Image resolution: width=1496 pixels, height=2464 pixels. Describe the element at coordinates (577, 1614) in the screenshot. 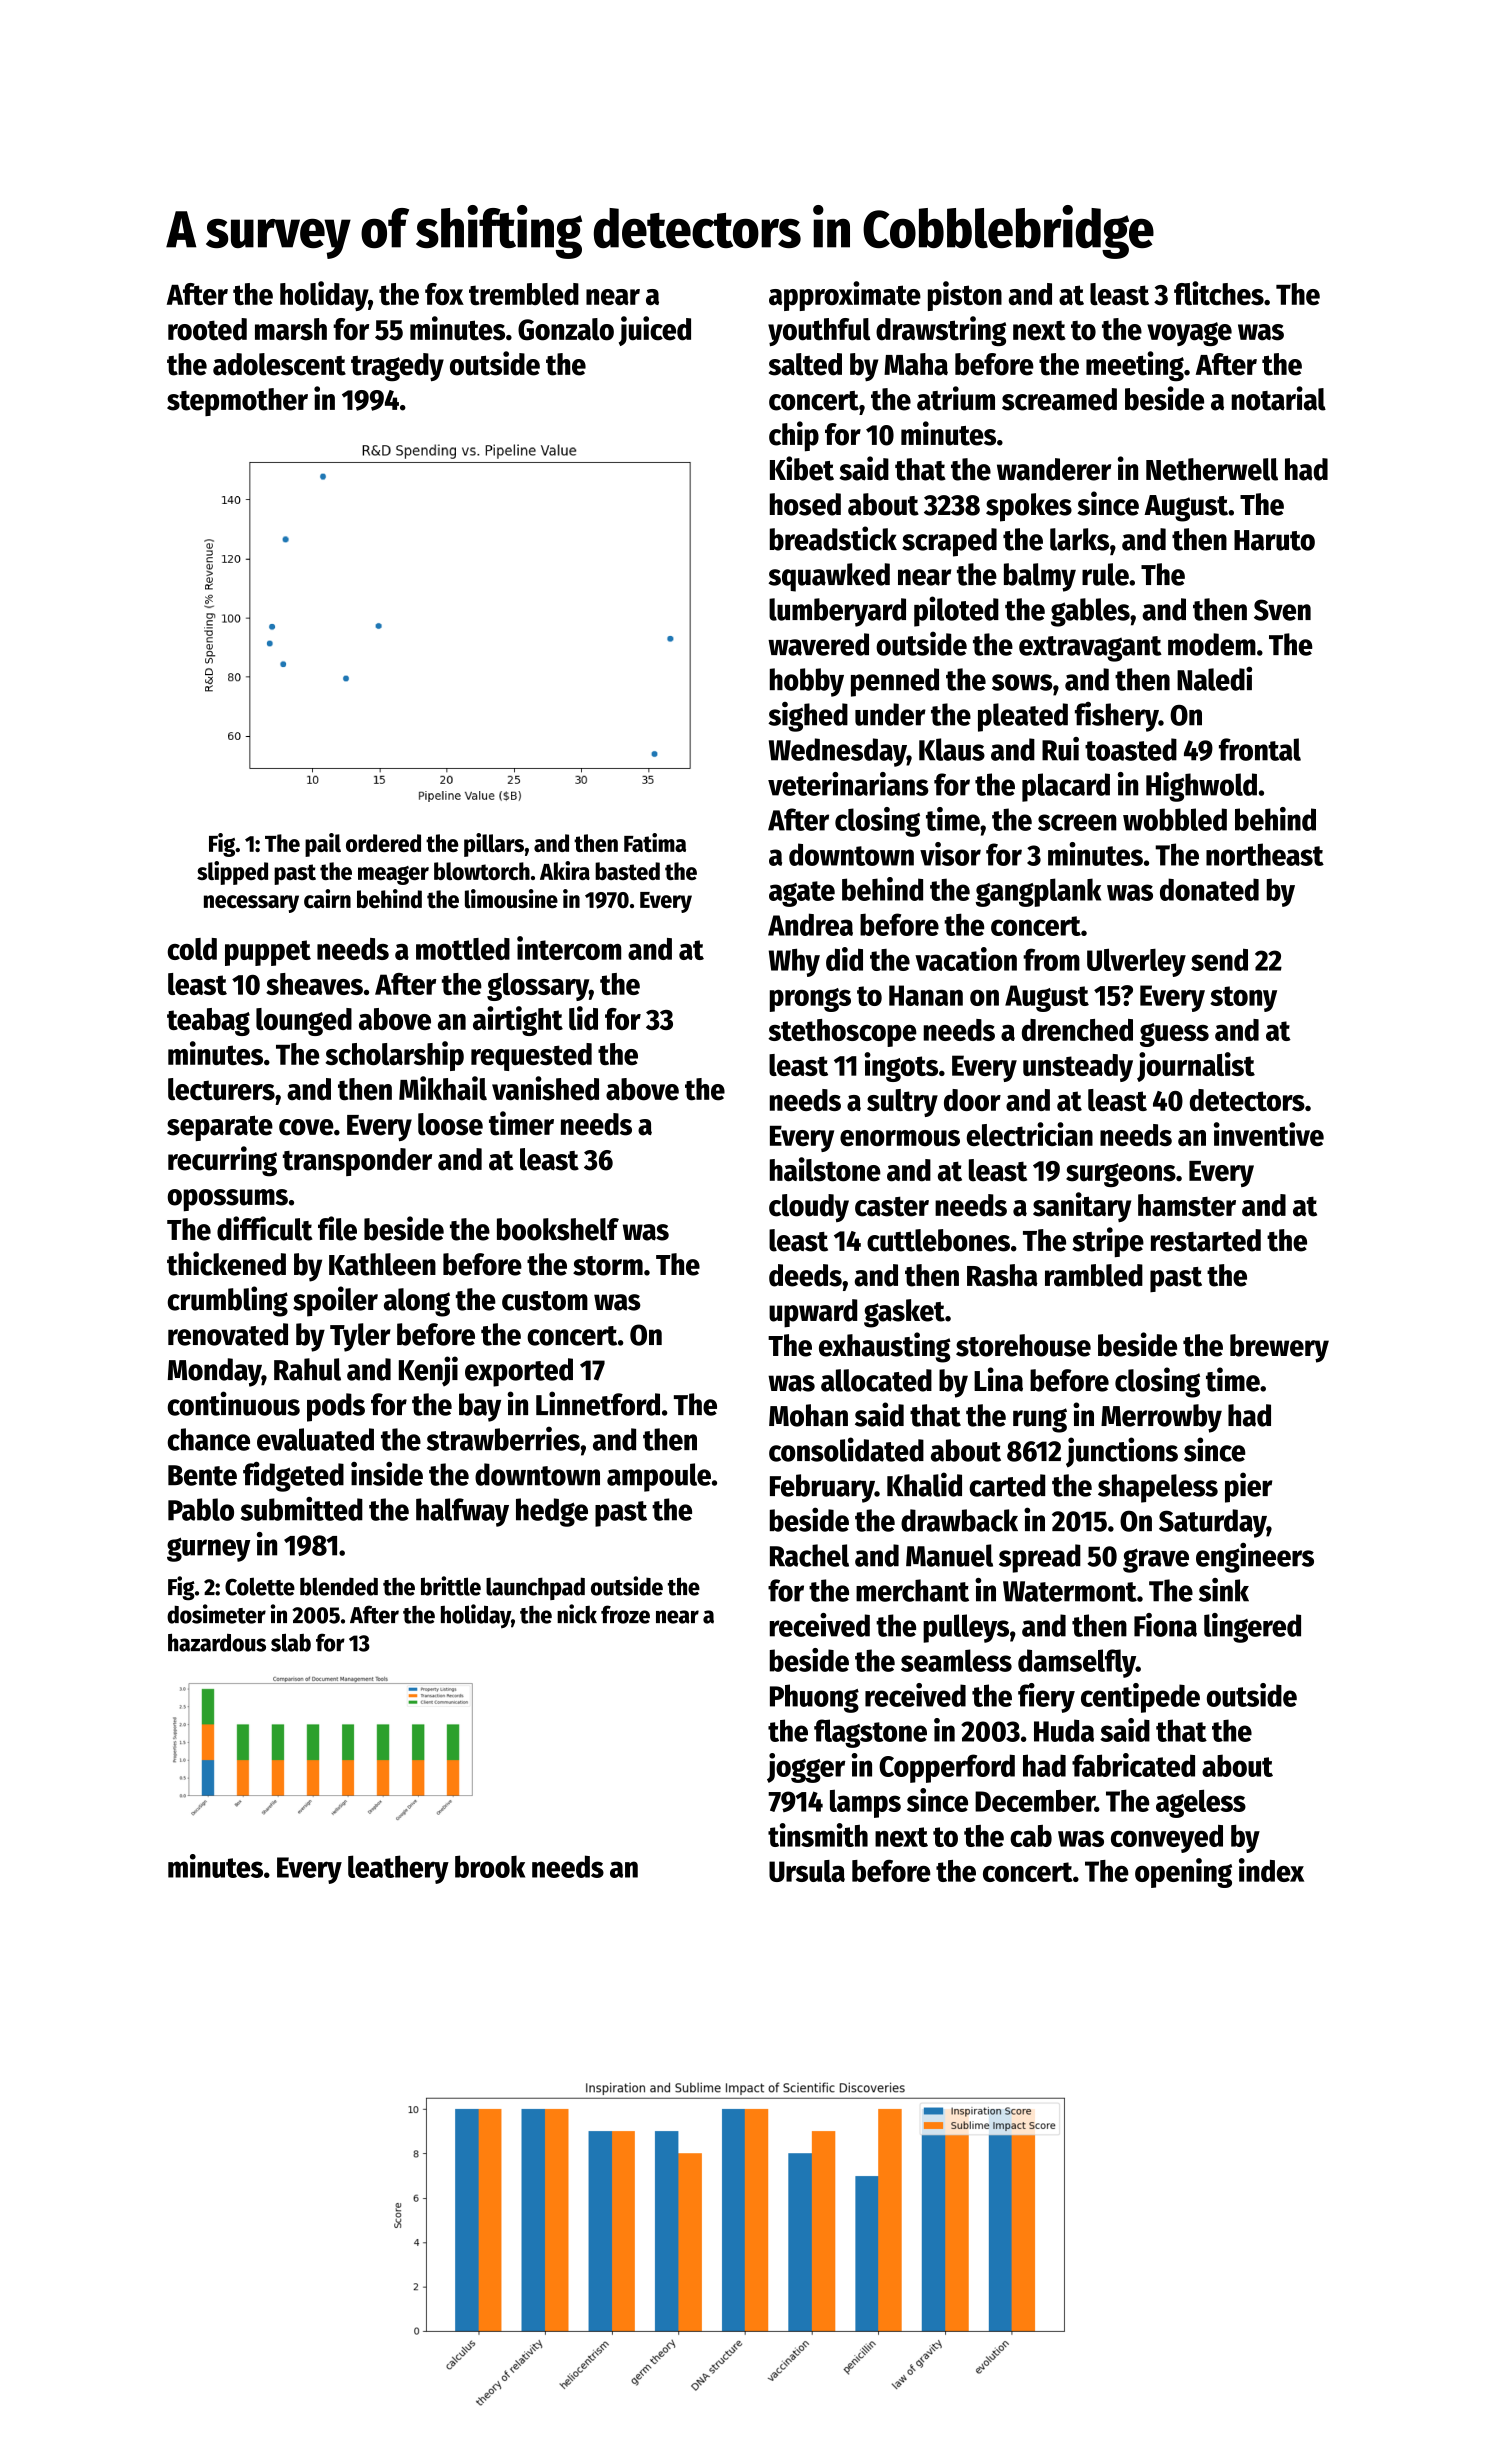

I see `nick` at that location.
